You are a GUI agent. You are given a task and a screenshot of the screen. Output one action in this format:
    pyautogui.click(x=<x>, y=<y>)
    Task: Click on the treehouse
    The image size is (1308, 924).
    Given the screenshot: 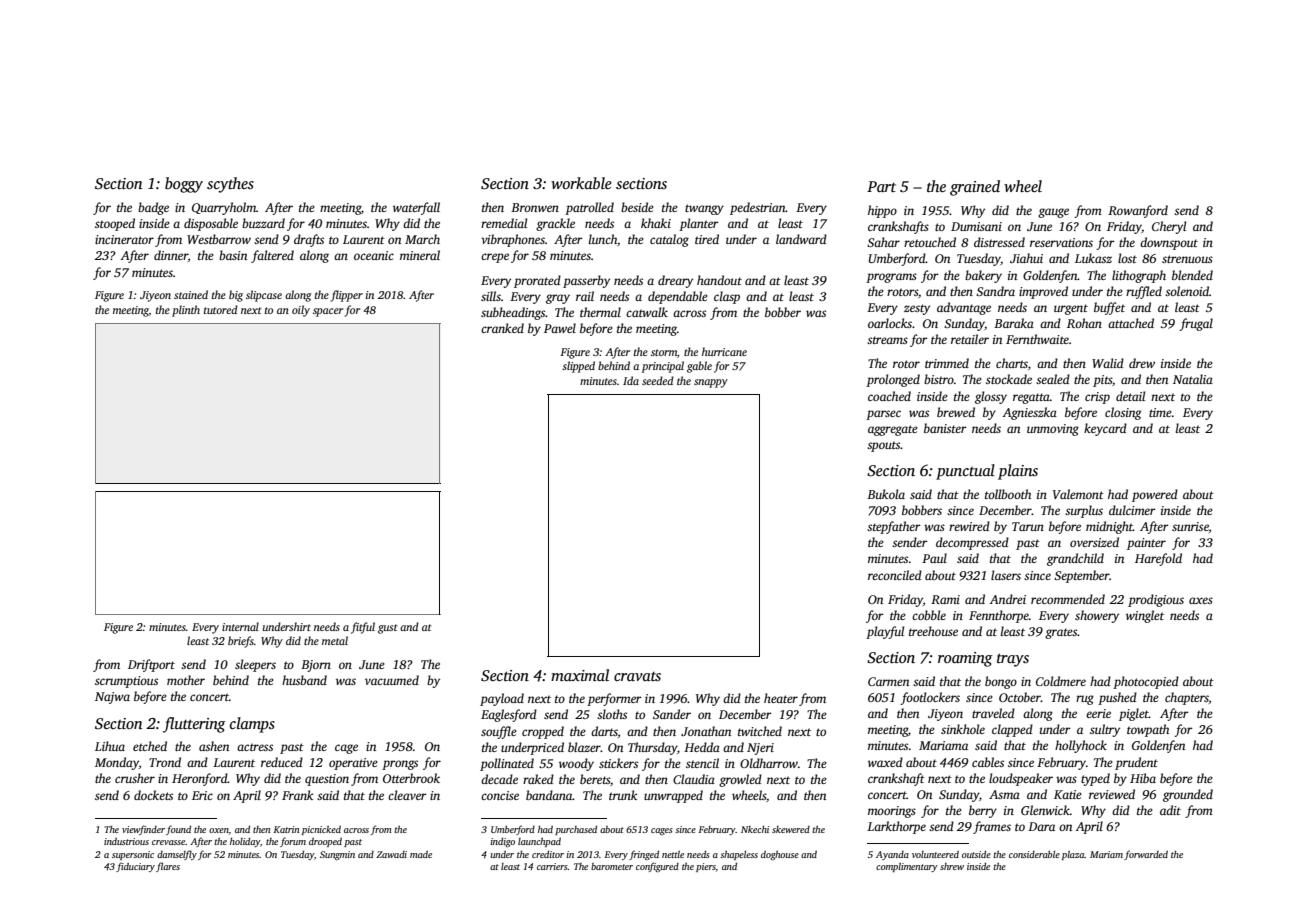 What is the action you would take?
    pyautogui.click(x=933, y=631)
